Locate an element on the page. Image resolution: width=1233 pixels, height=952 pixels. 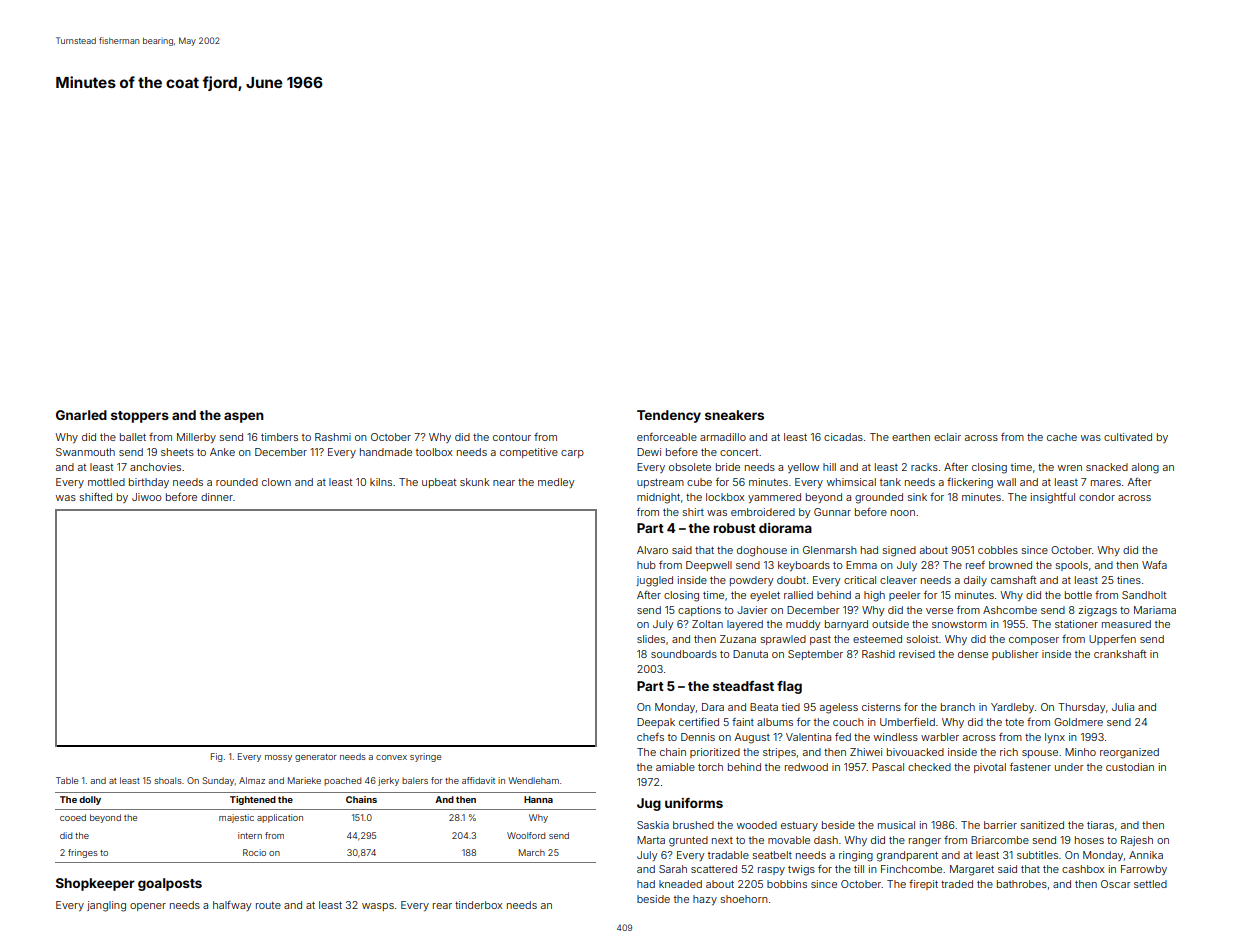
Shopkeeper is located at coordinates (95, 884).
